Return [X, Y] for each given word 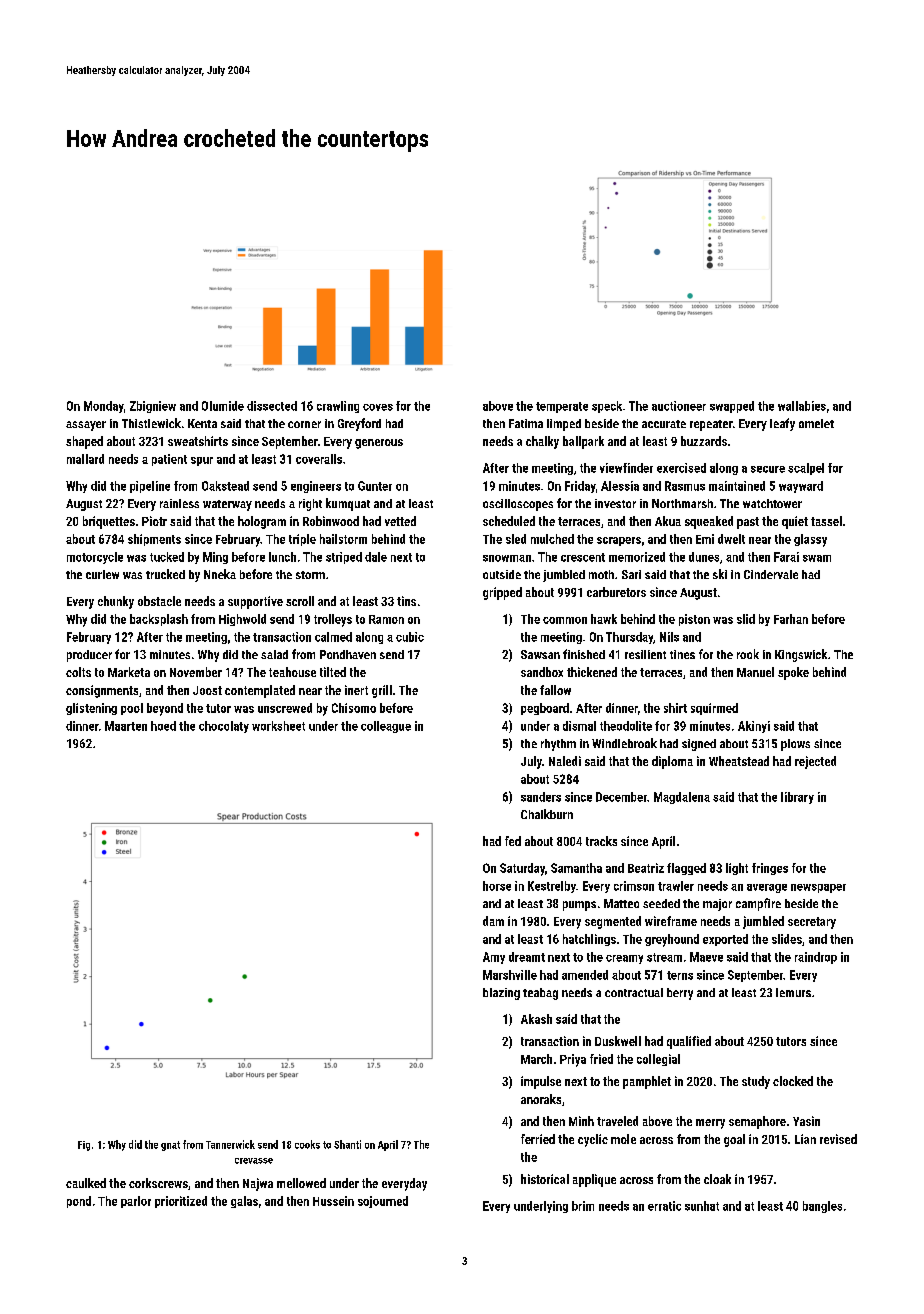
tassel [826, 521]
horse [497, 886]
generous [379, 444]
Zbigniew [153, 407]
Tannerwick [230, 1144]
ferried [538, 1139]
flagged [686, 869]
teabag [540, 994]
